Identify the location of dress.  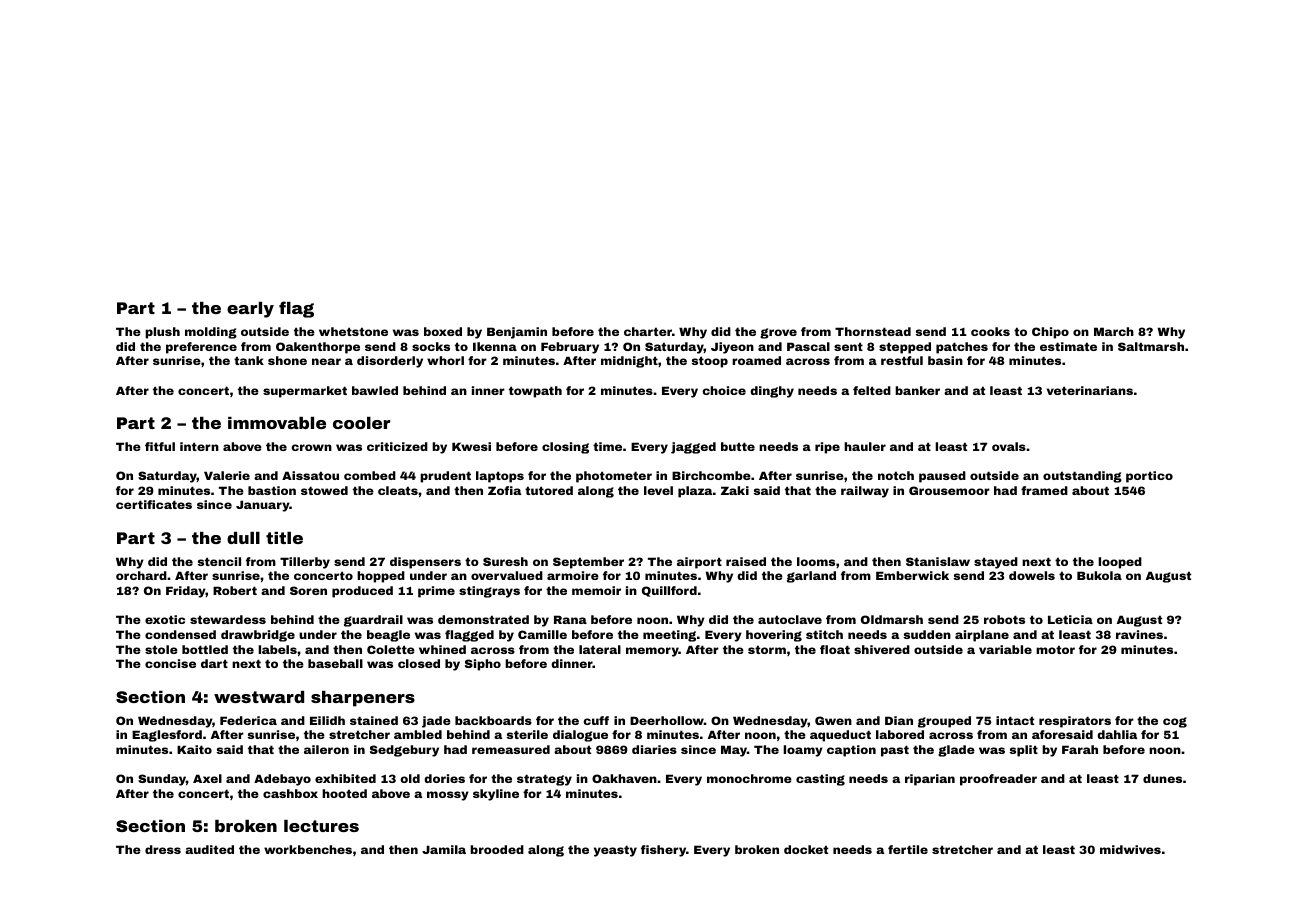
(163, 849).
